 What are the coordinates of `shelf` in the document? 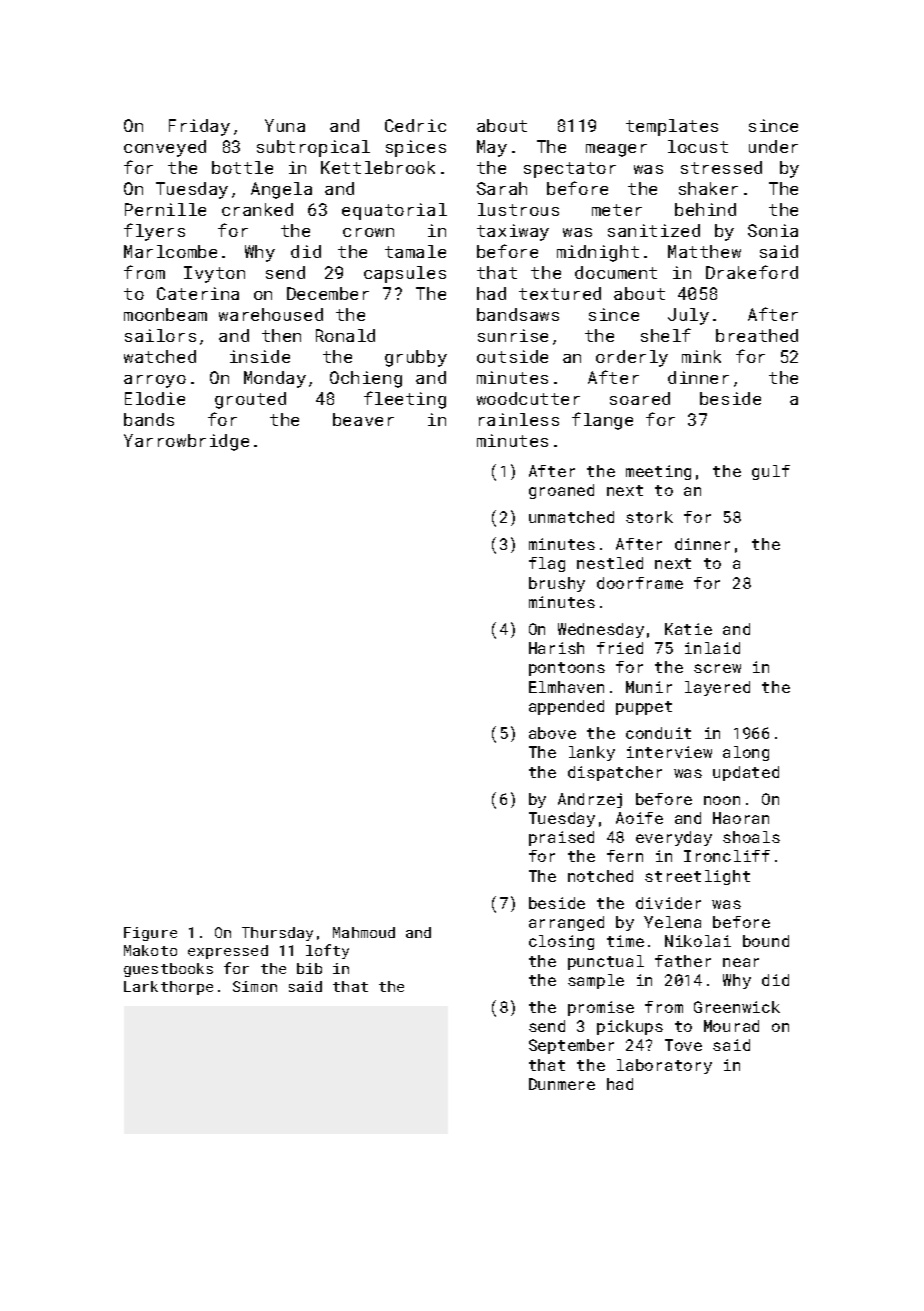 It's located at (666, 335).
